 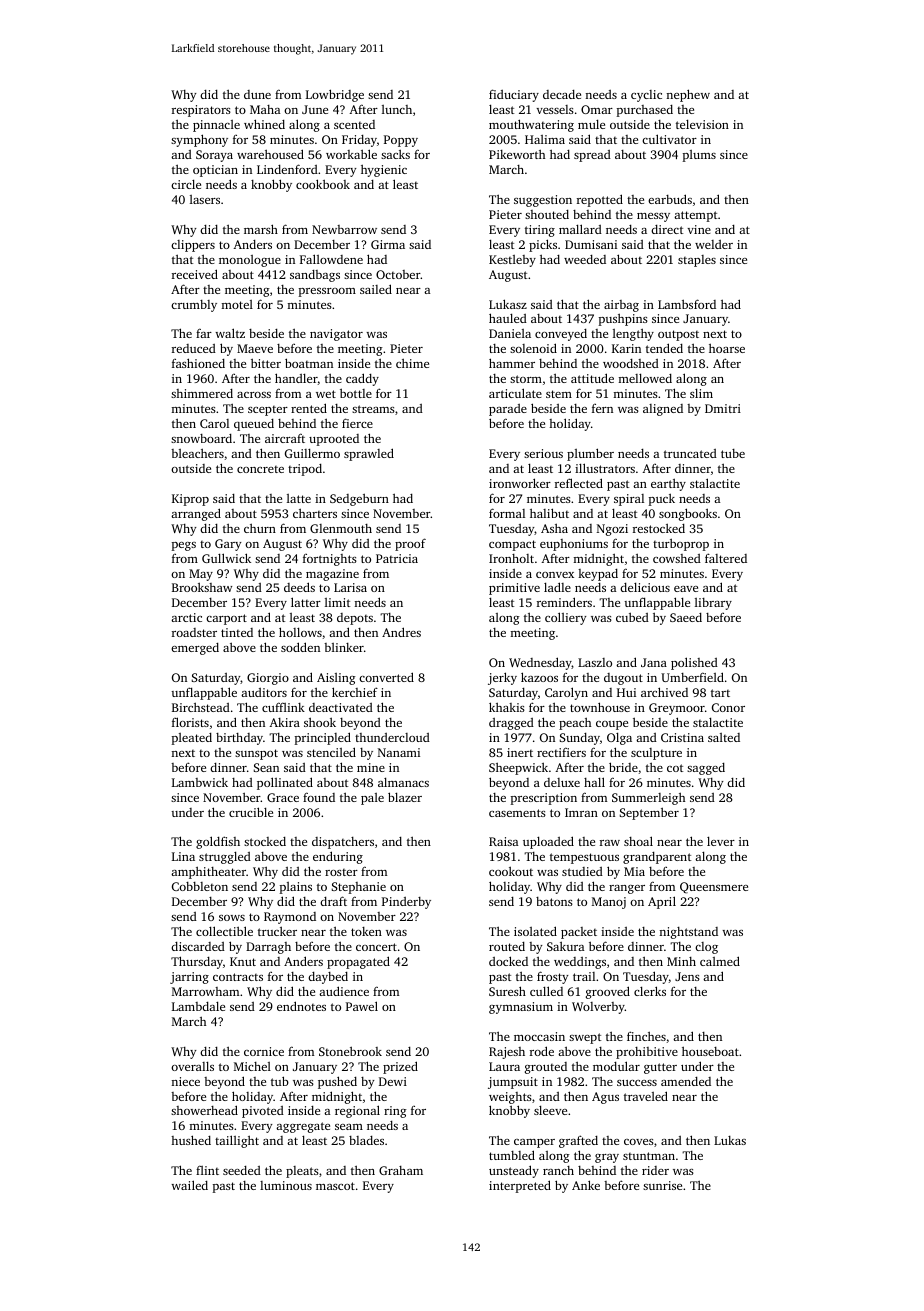 What do you see at coordinates (331, 752) in the screenshot?
I see `stenciled` at bounding box center [331, 752].
